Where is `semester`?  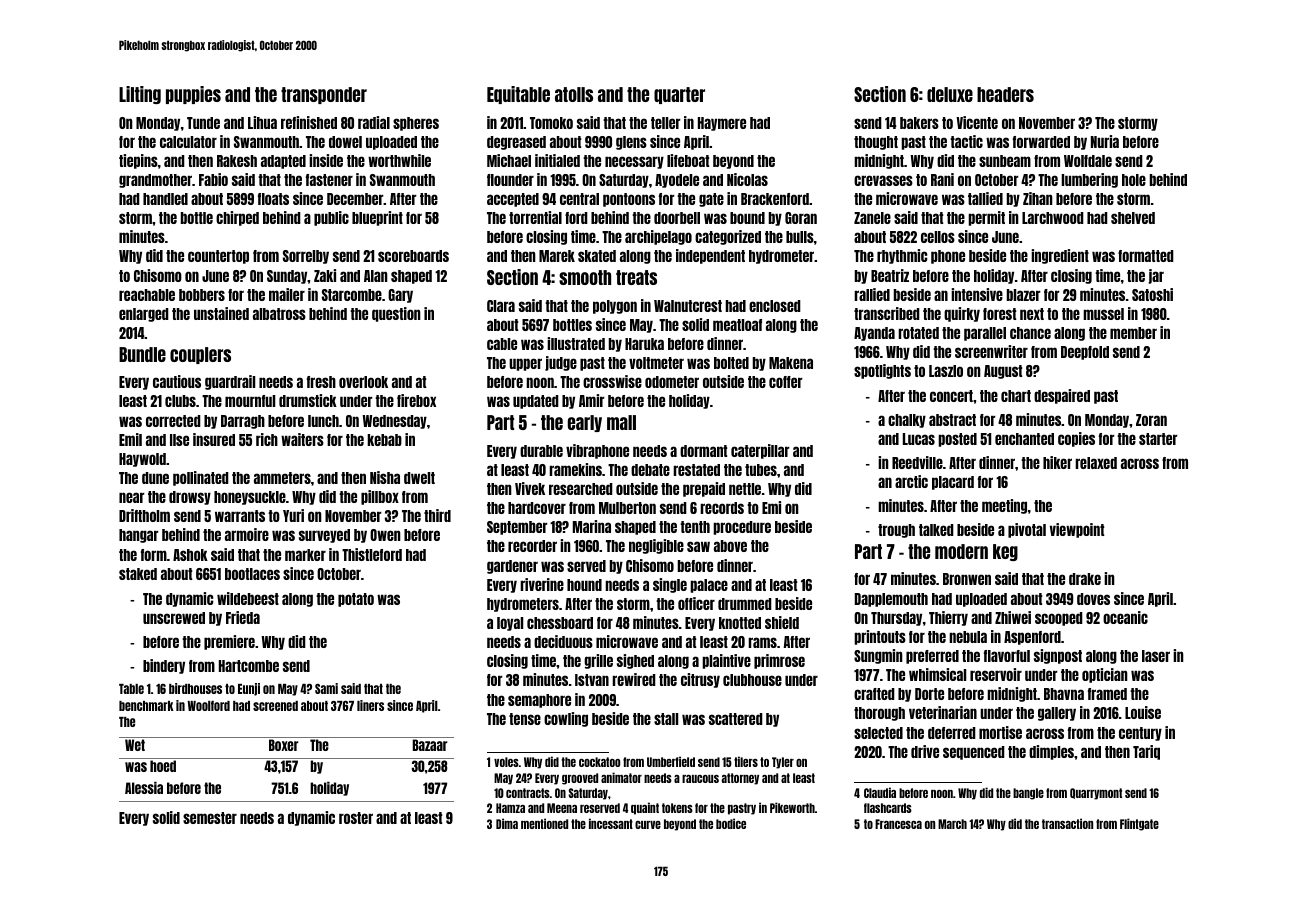 semester is located at coordinates (210, 818).
